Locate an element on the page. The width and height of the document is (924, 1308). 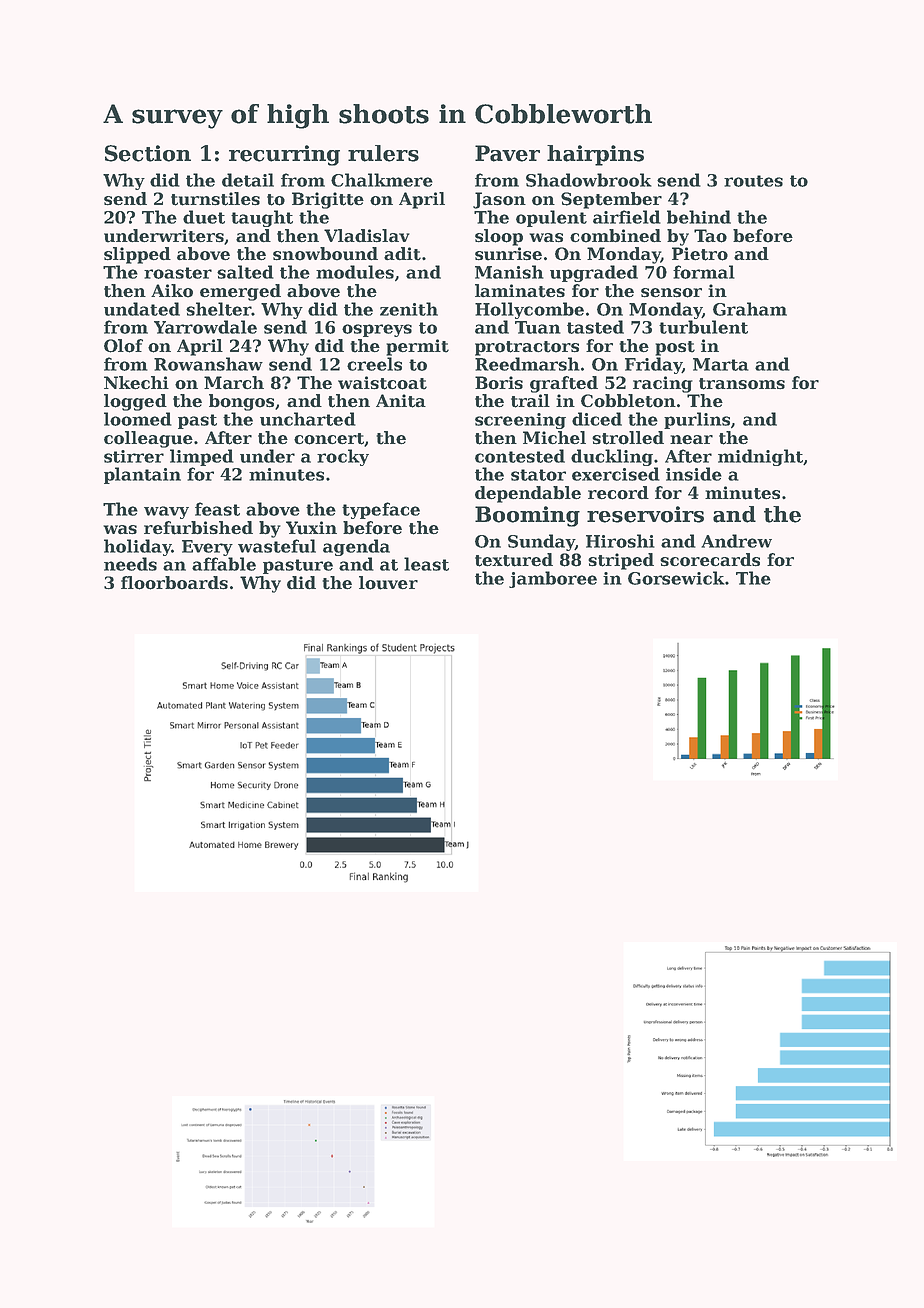
limped is located at coordinates (202, 457).
